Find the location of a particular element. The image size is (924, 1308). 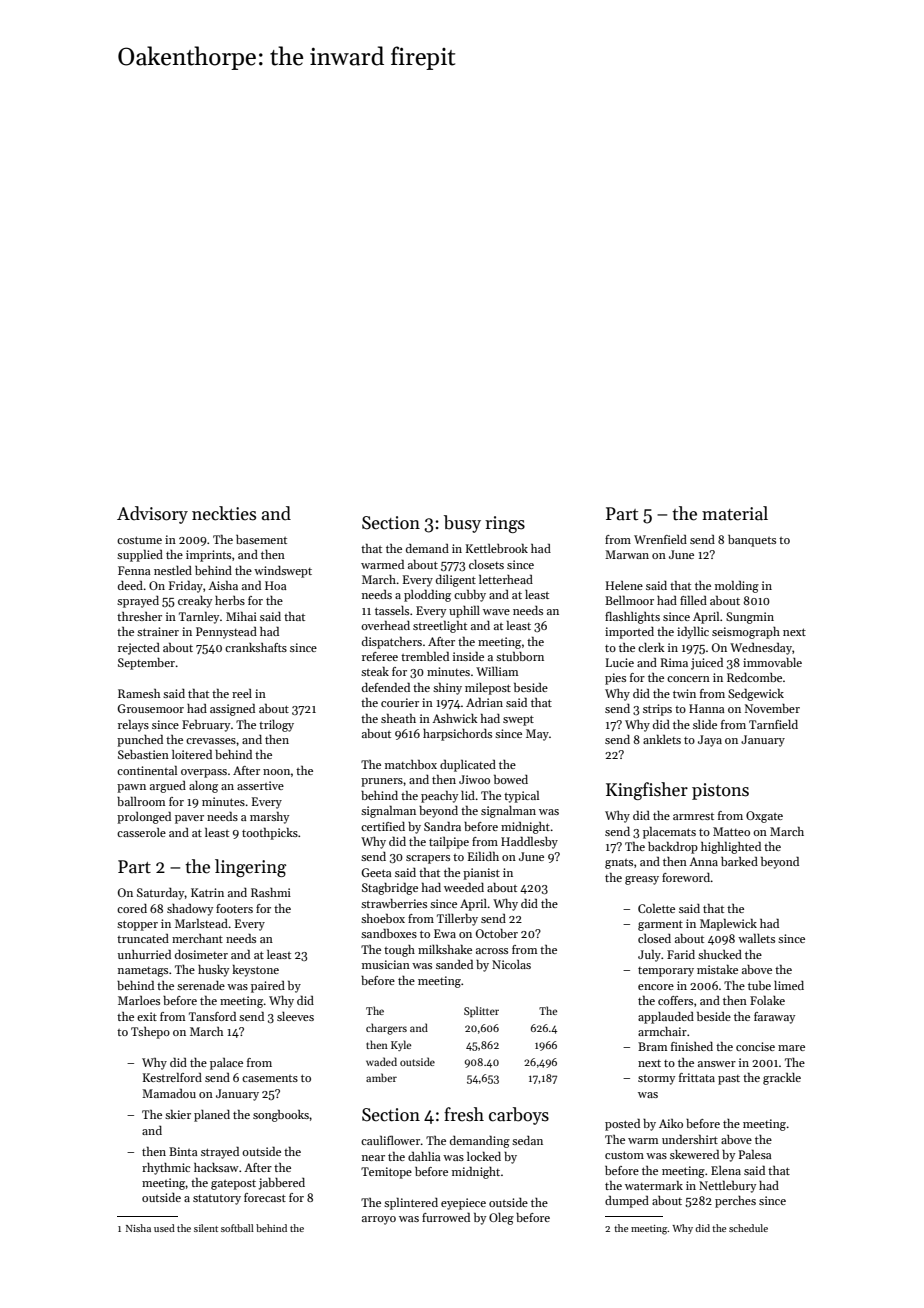

Maplewick is located at coordinates (728, 925).
